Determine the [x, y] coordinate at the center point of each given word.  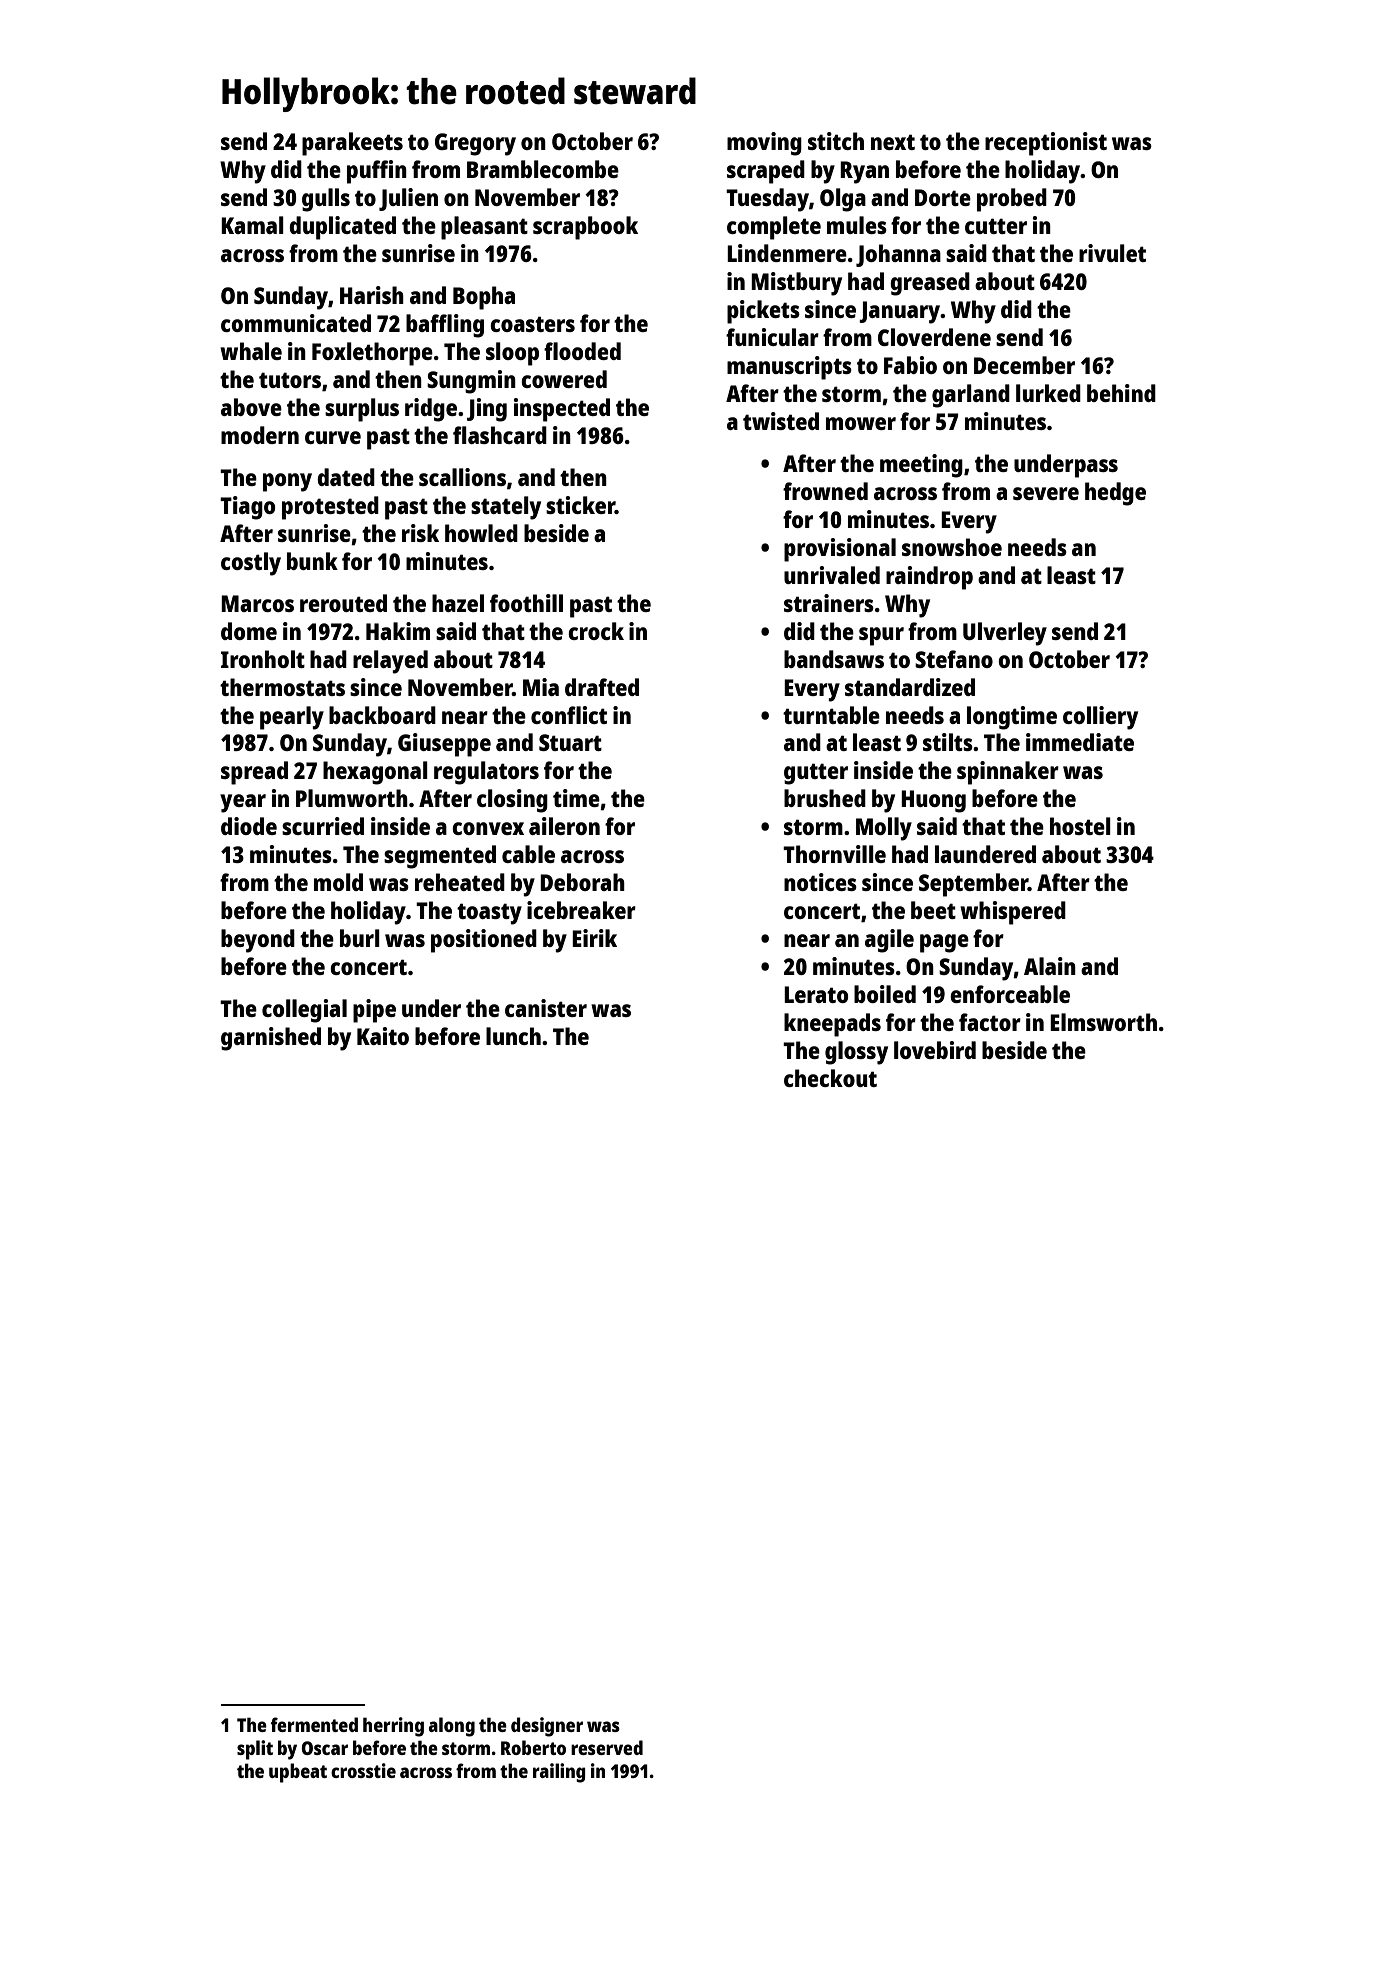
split [255, 1750]
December [1024, 365]
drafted [602, 687]
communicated [296, 323]
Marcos [257, 603]
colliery [1100, 718]
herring [393, 1727]
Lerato [816, 994]
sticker [580, 505]
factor [990, 1022]
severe [1046, 493]
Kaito [383, 1036]
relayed [390, 662]
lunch [513, 1036]
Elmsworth [1103, 1022]
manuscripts [789, 368]
